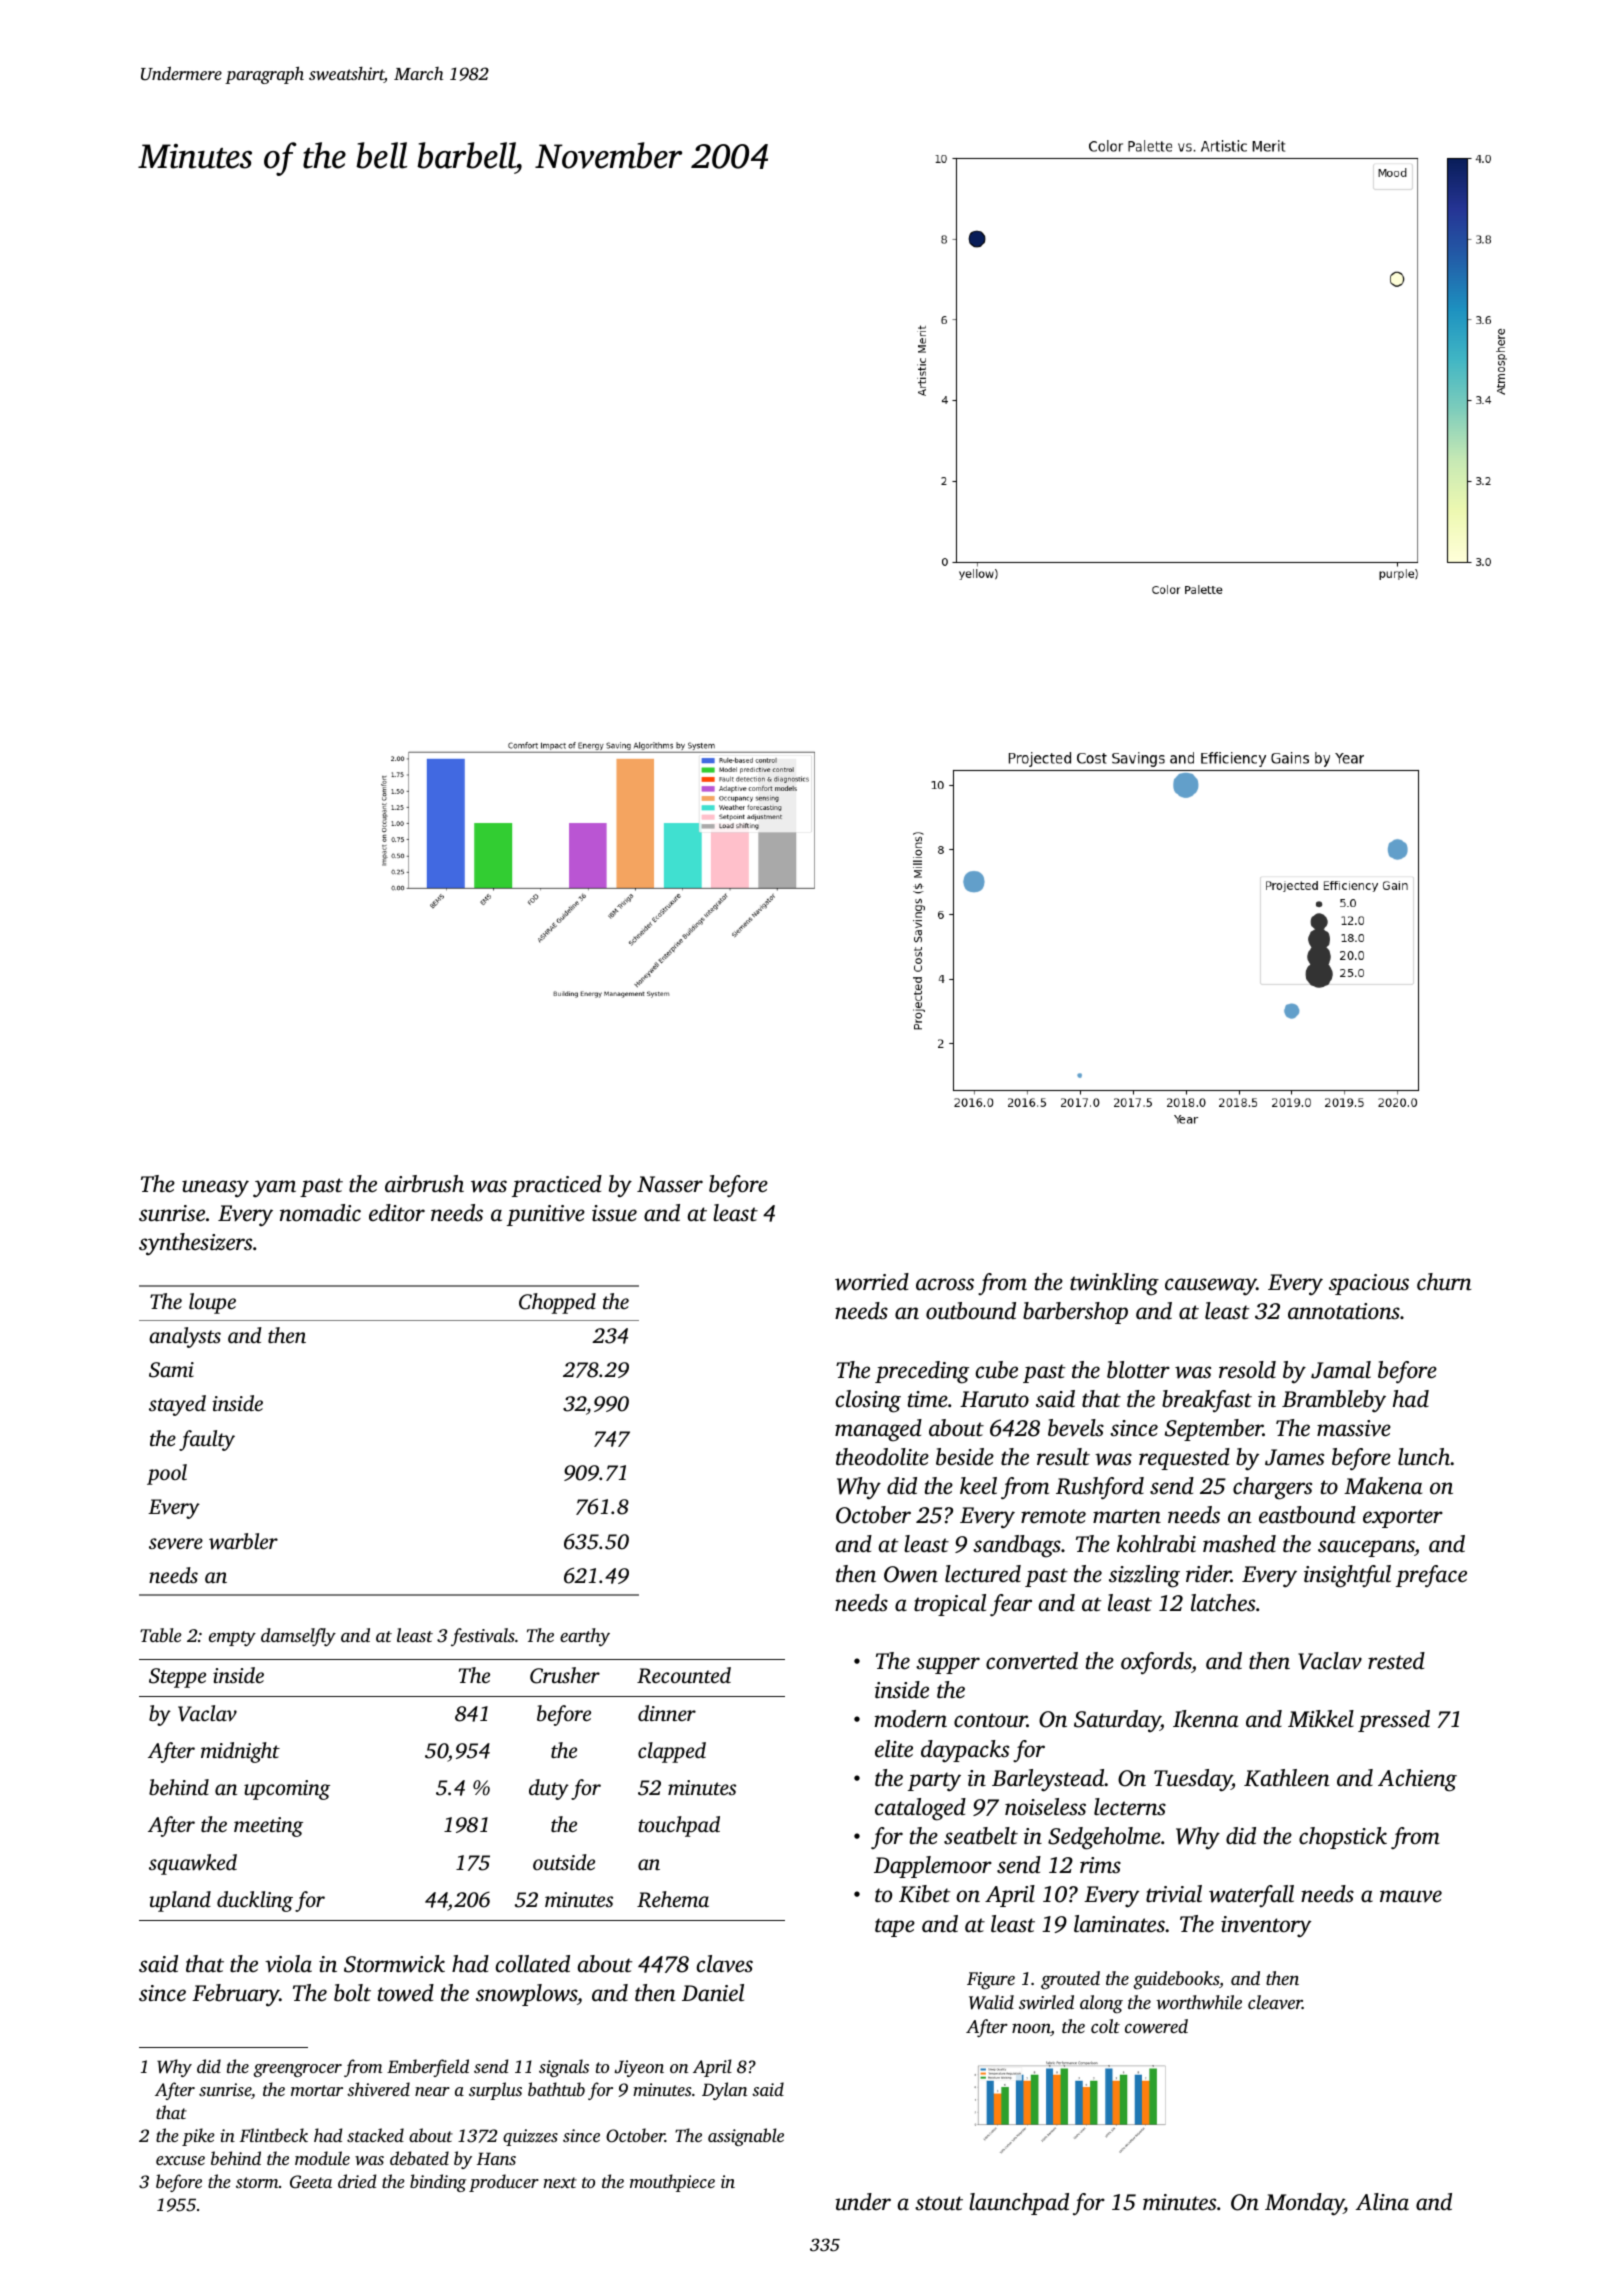  What do you see at coordinates (991, 1980) in the document?
I see `Figure` at bounding box center [991, 1980].
